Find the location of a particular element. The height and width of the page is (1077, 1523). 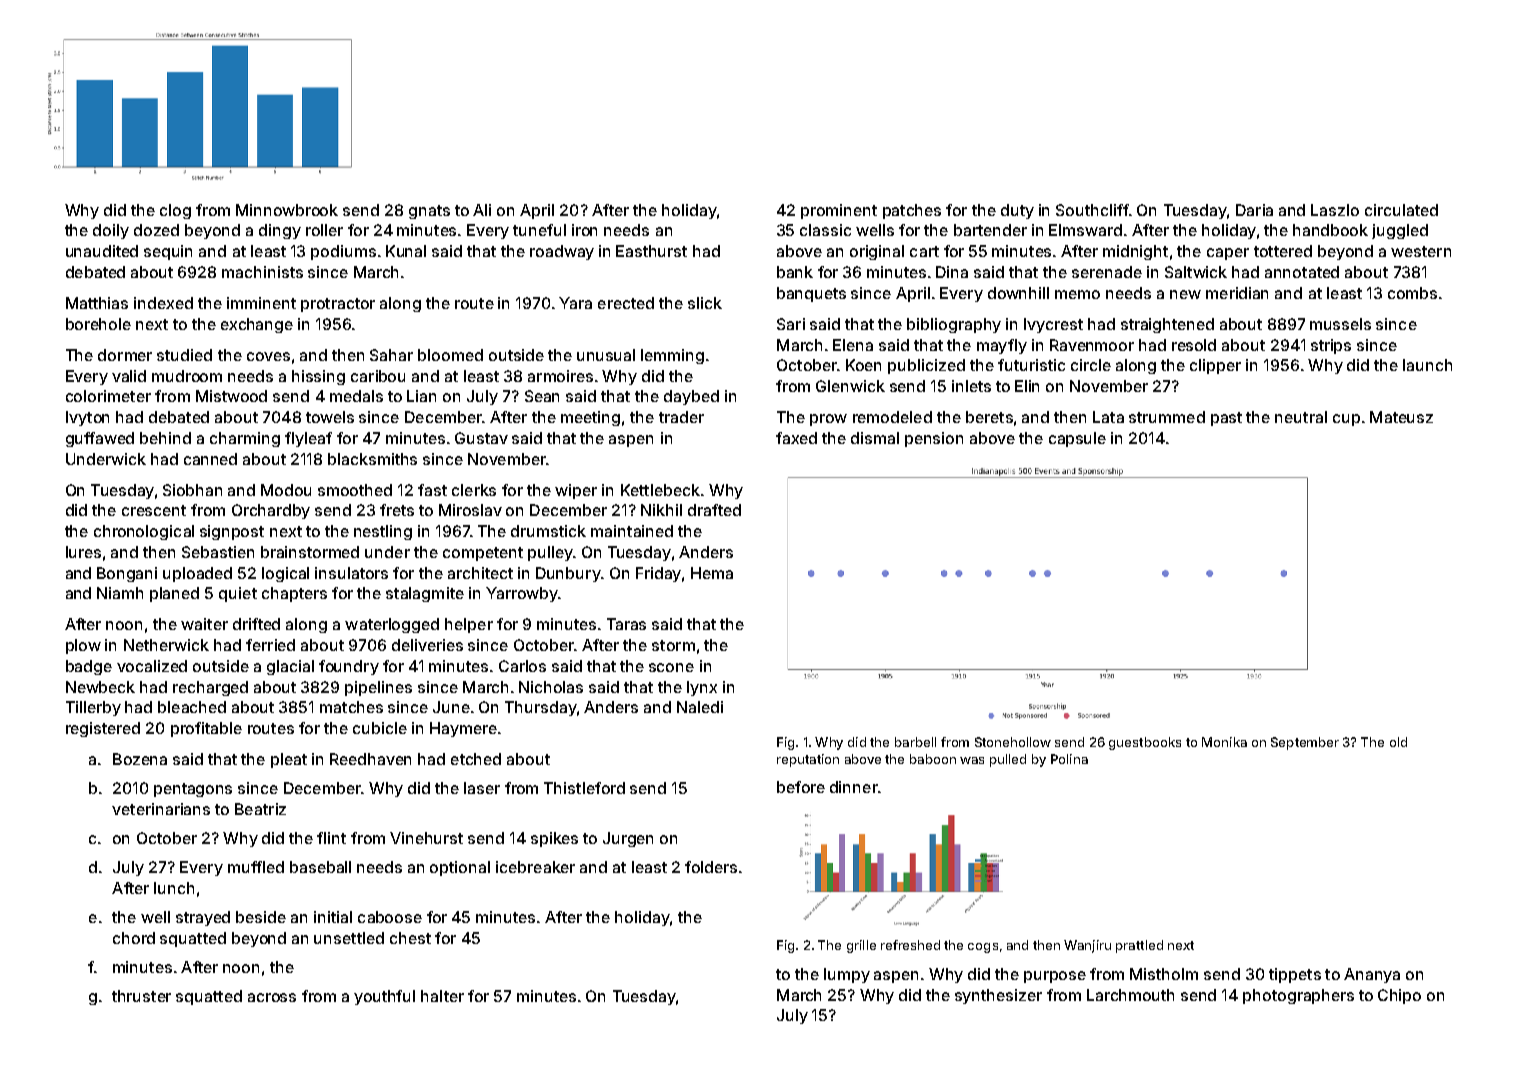

Dina is located at coordinates (952, 272).
